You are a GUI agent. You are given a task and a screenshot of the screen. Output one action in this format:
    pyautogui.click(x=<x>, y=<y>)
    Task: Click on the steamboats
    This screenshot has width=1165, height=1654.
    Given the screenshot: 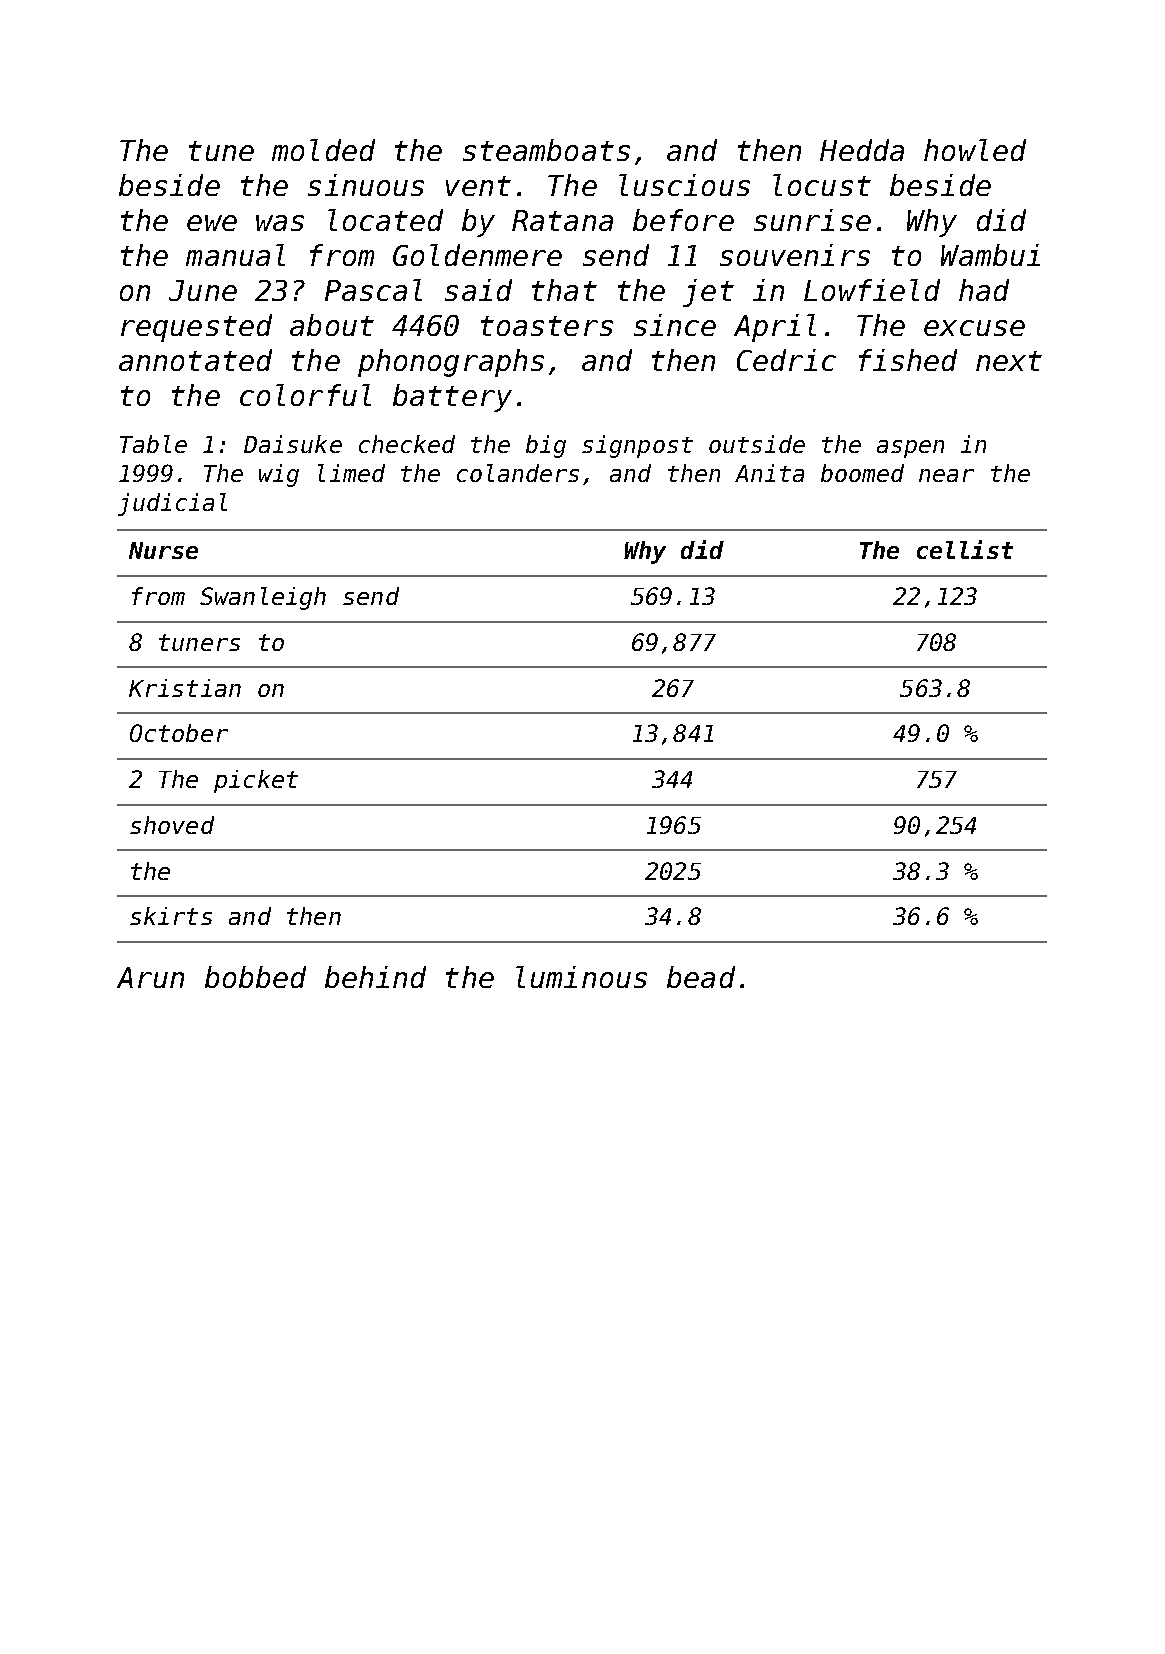 What is the action you would take?
    pyautogui.click(x=546, y=150)
